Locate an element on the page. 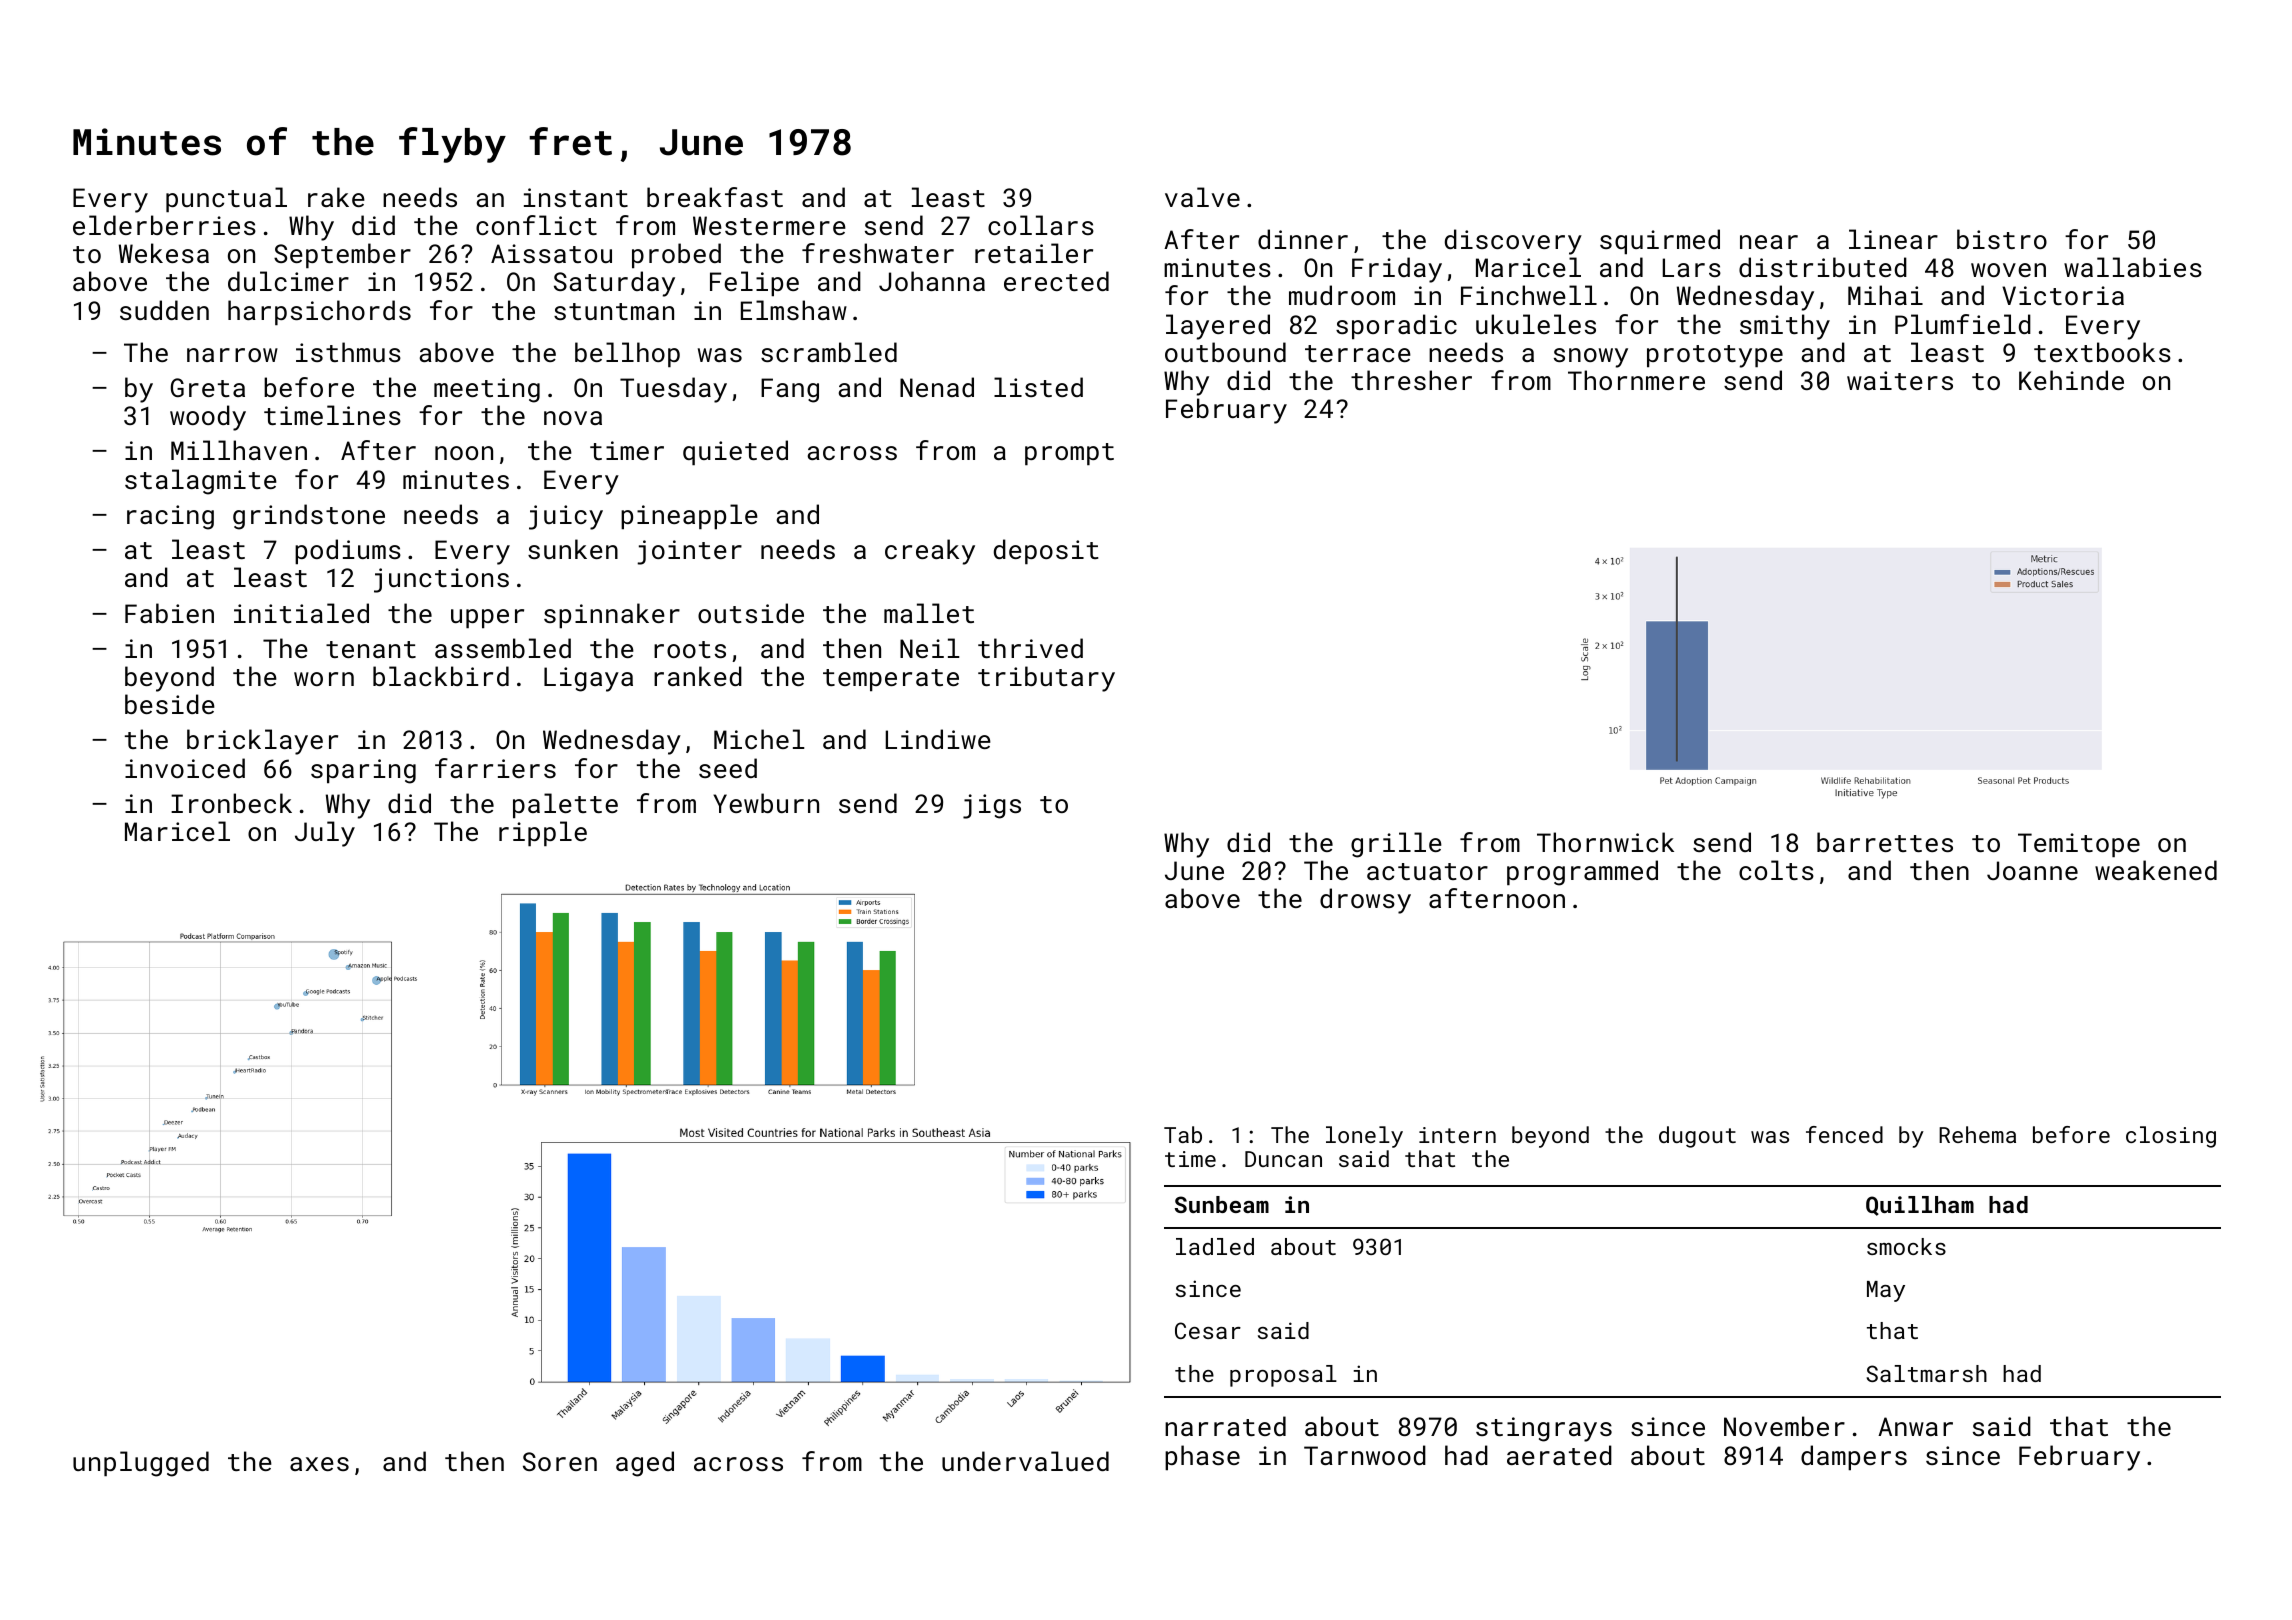 The height and width of the document is (1620, 2292). wallabies is located at coordinates (2133, 267).
